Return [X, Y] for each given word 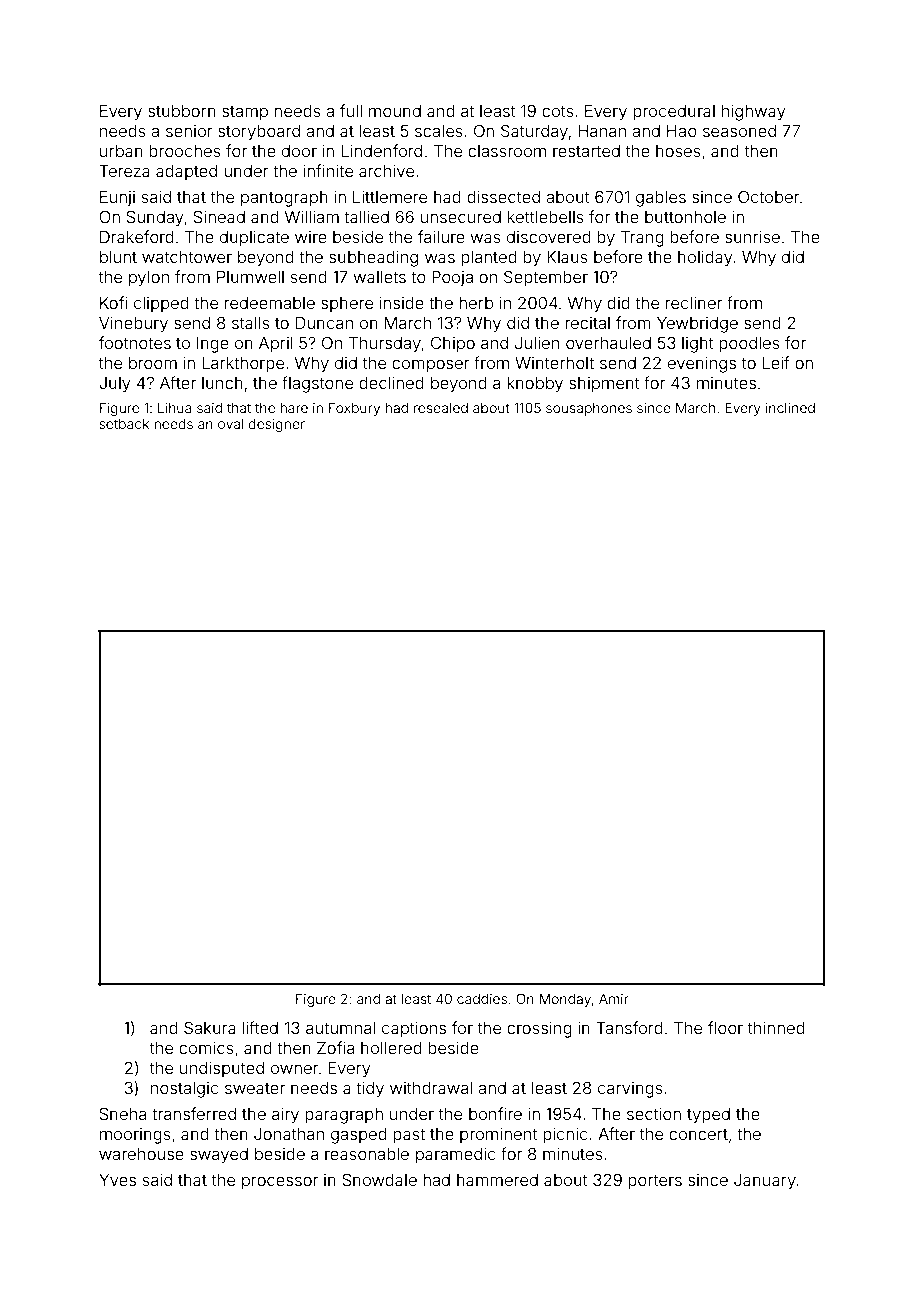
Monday [565, 1000]
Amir [614, 999]
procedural [674, 113]
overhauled [608, 343]
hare [294, 408]
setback [124, 424]
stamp [245, 113]
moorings [135, 1136]
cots [558, 111]
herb [476, 303]
